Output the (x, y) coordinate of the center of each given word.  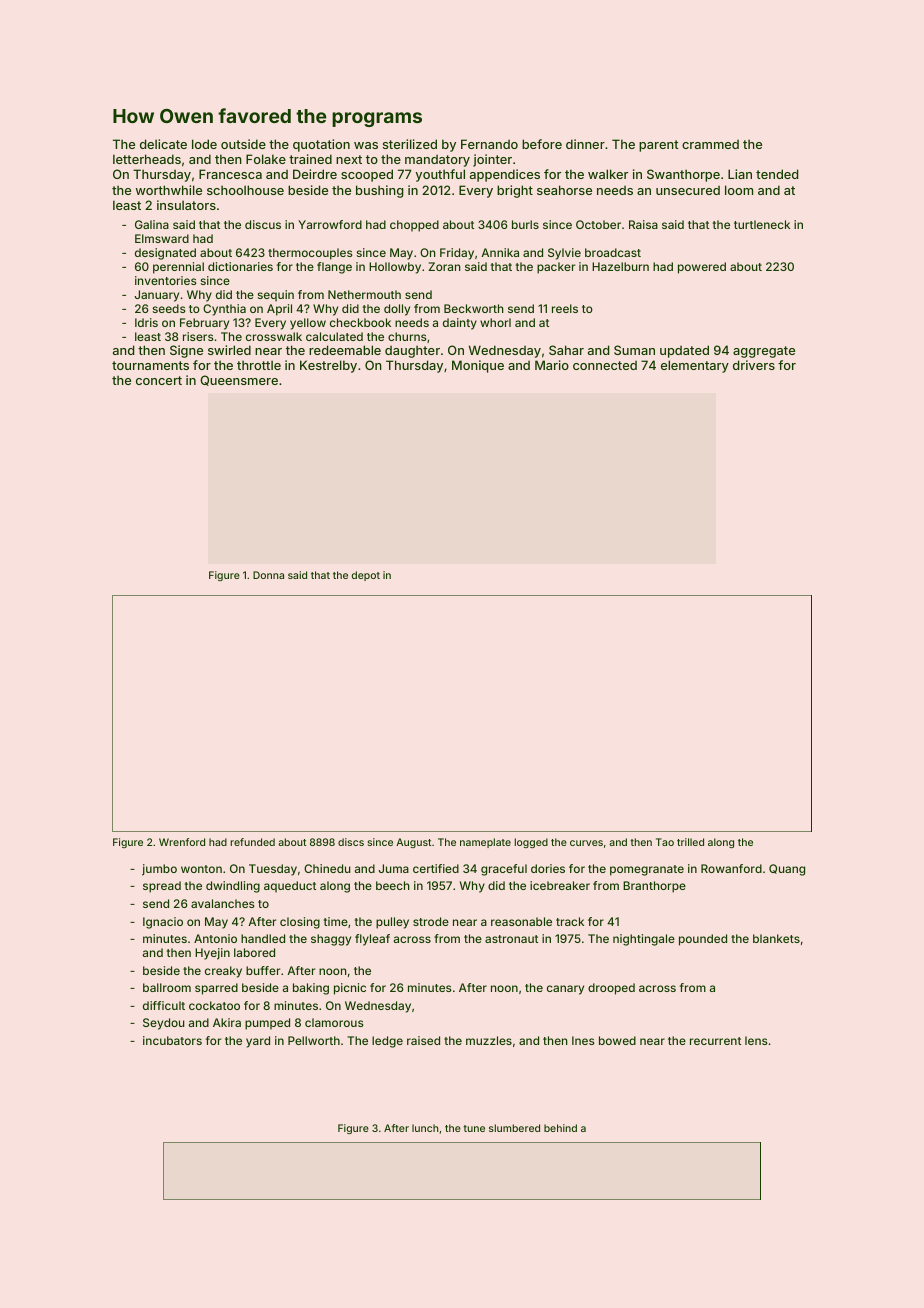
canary (565, 990)
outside (243, 144)
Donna (268, 575)
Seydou (164, 1024)
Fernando (489, 144)
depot (366, 576)
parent (659, 146)
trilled (690, 842)
